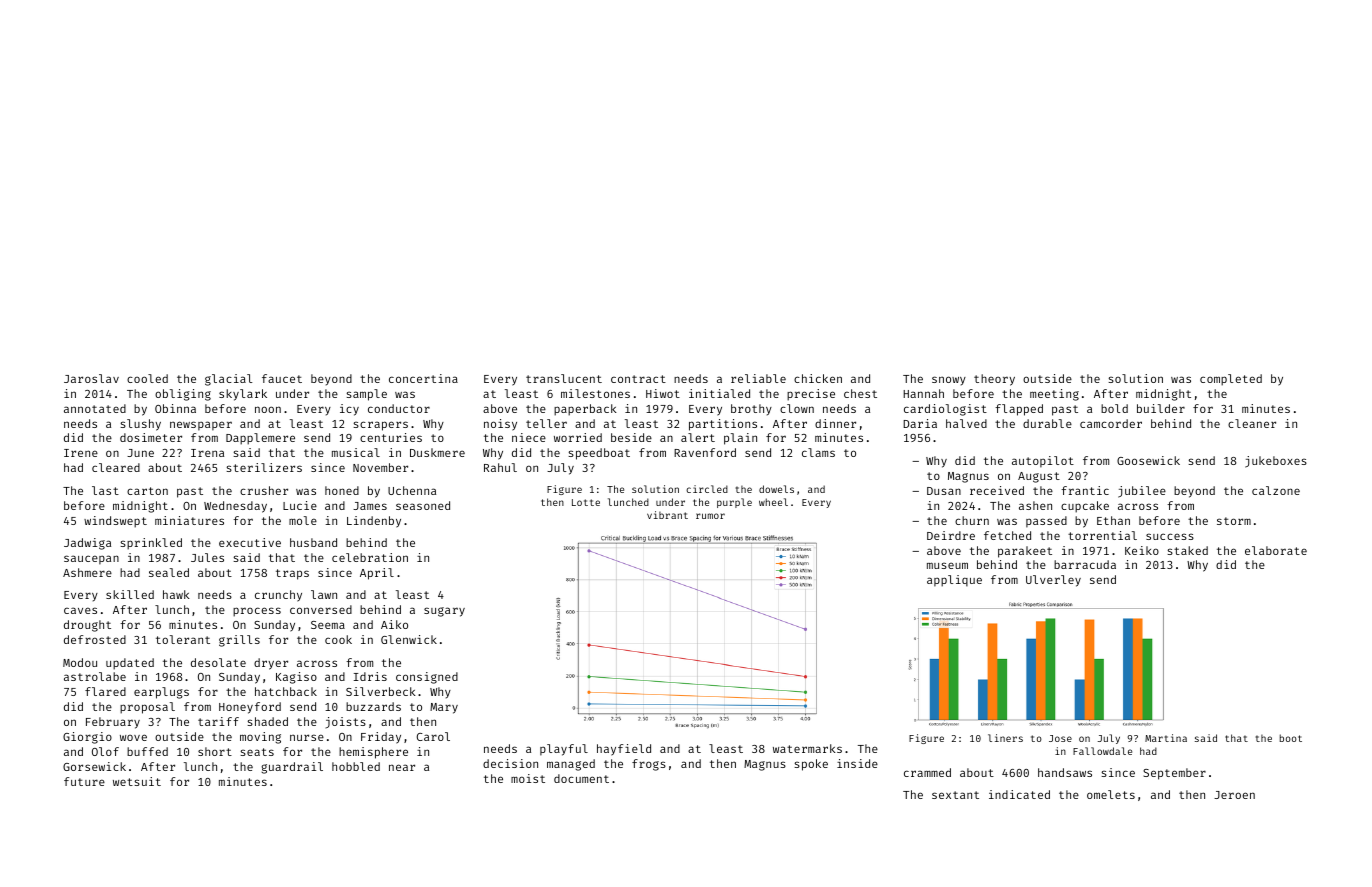  Describe the element at coordinates (818, 378) in the document. I see `chicken` at that location.
